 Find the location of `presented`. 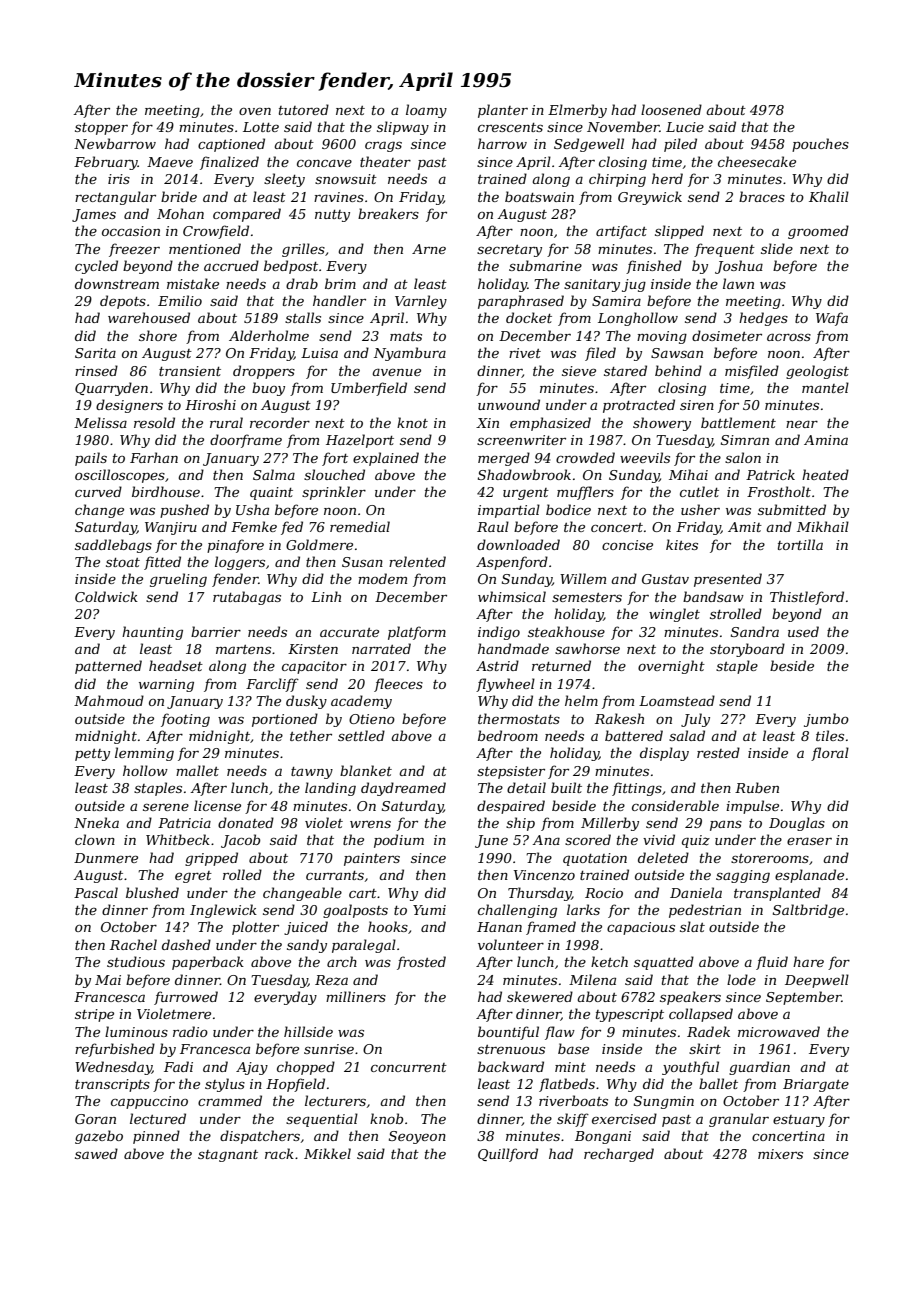

presented is located at coordinates (728, 580).
